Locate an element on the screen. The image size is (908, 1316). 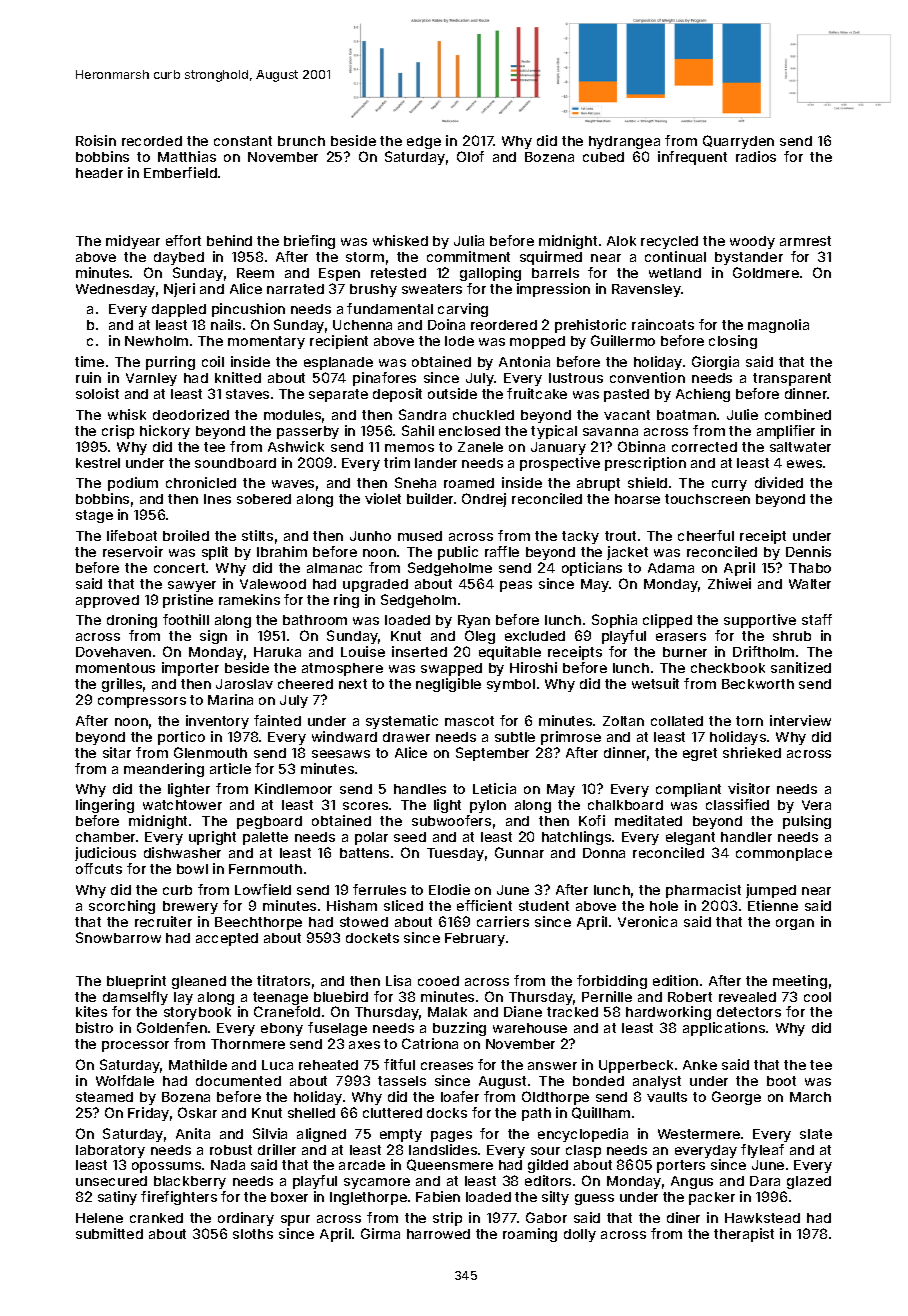
spur is located at coordinates (295, 1220).
